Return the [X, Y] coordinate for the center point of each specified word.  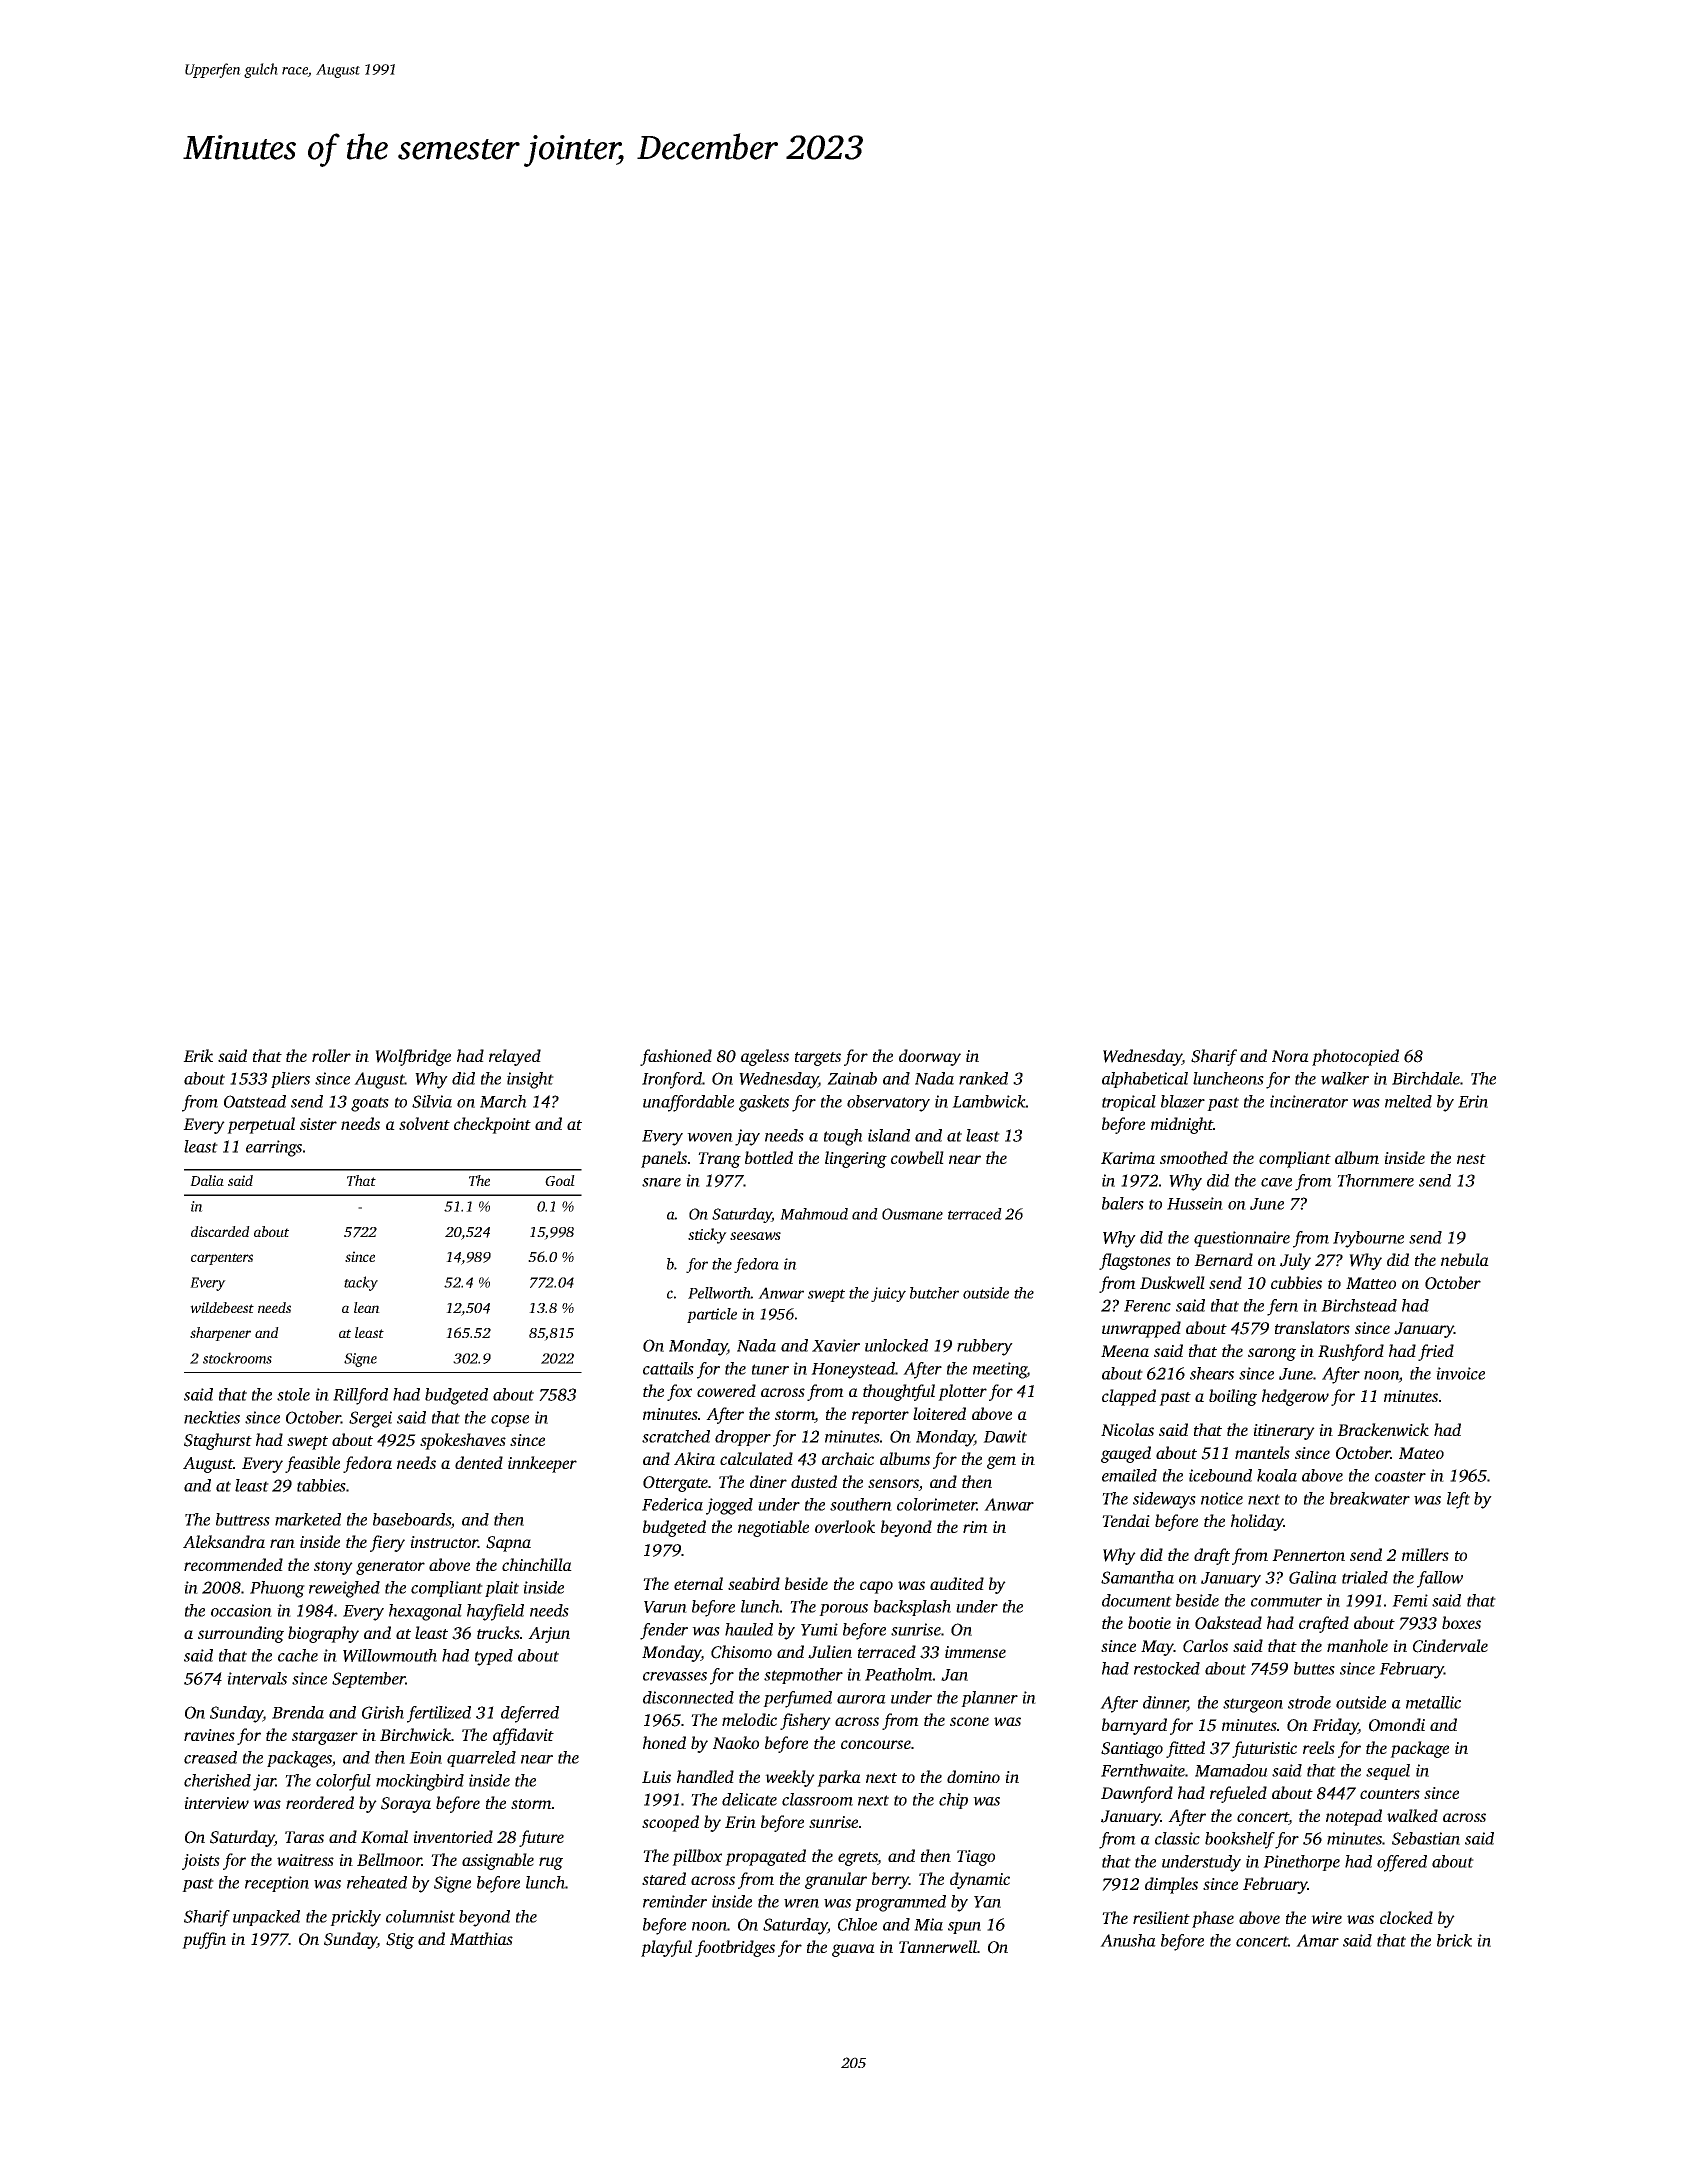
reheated [377, 1882]
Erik [198, 1055]
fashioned [676, 1057]
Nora [1290, 1056]
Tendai [1126, 1520]
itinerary [1284, 1432]
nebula [1465, 1259]
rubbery [985, 1347]
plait [502, 1589]
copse [510, 1421]
